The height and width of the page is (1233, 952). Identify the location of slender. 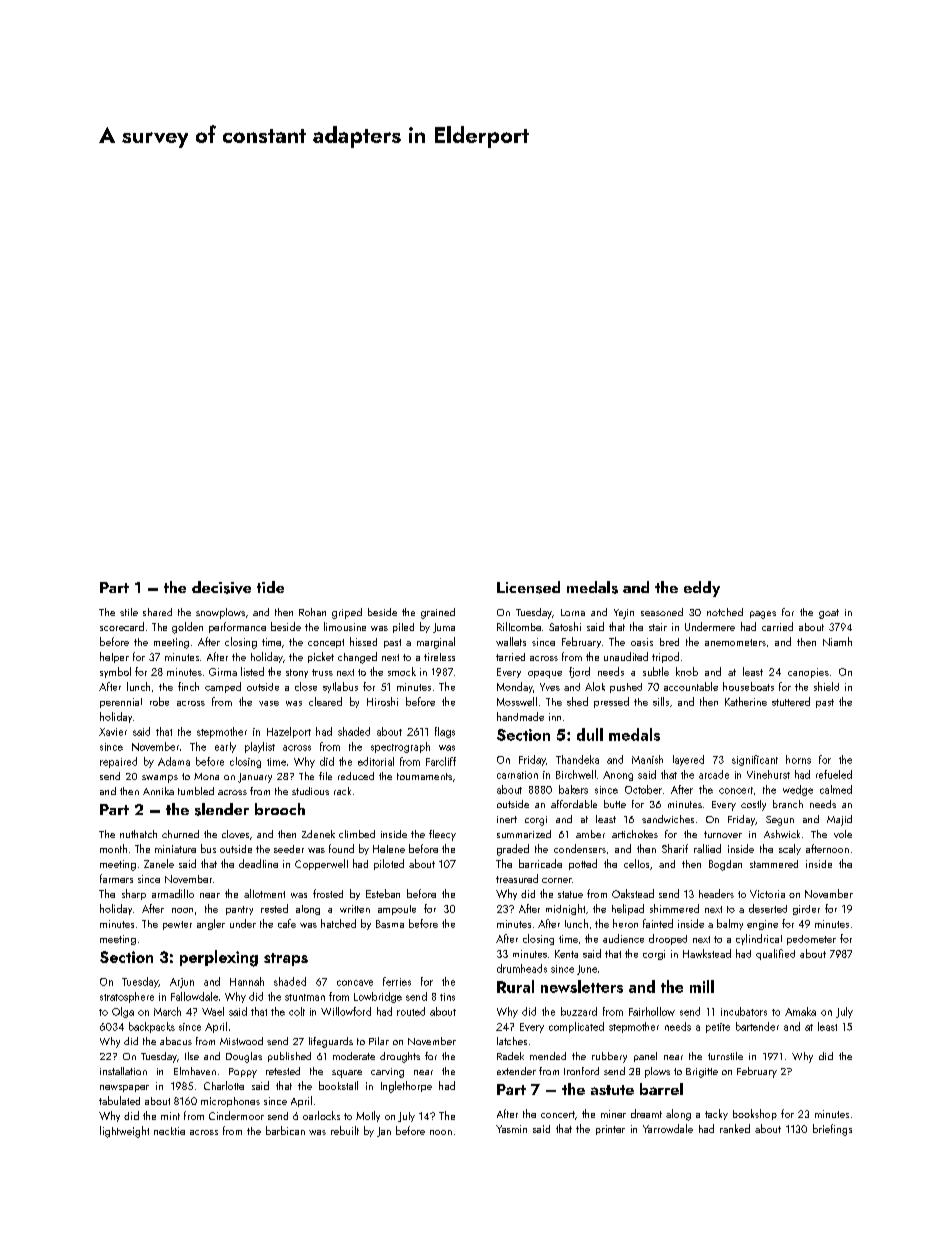
(222, 809).
